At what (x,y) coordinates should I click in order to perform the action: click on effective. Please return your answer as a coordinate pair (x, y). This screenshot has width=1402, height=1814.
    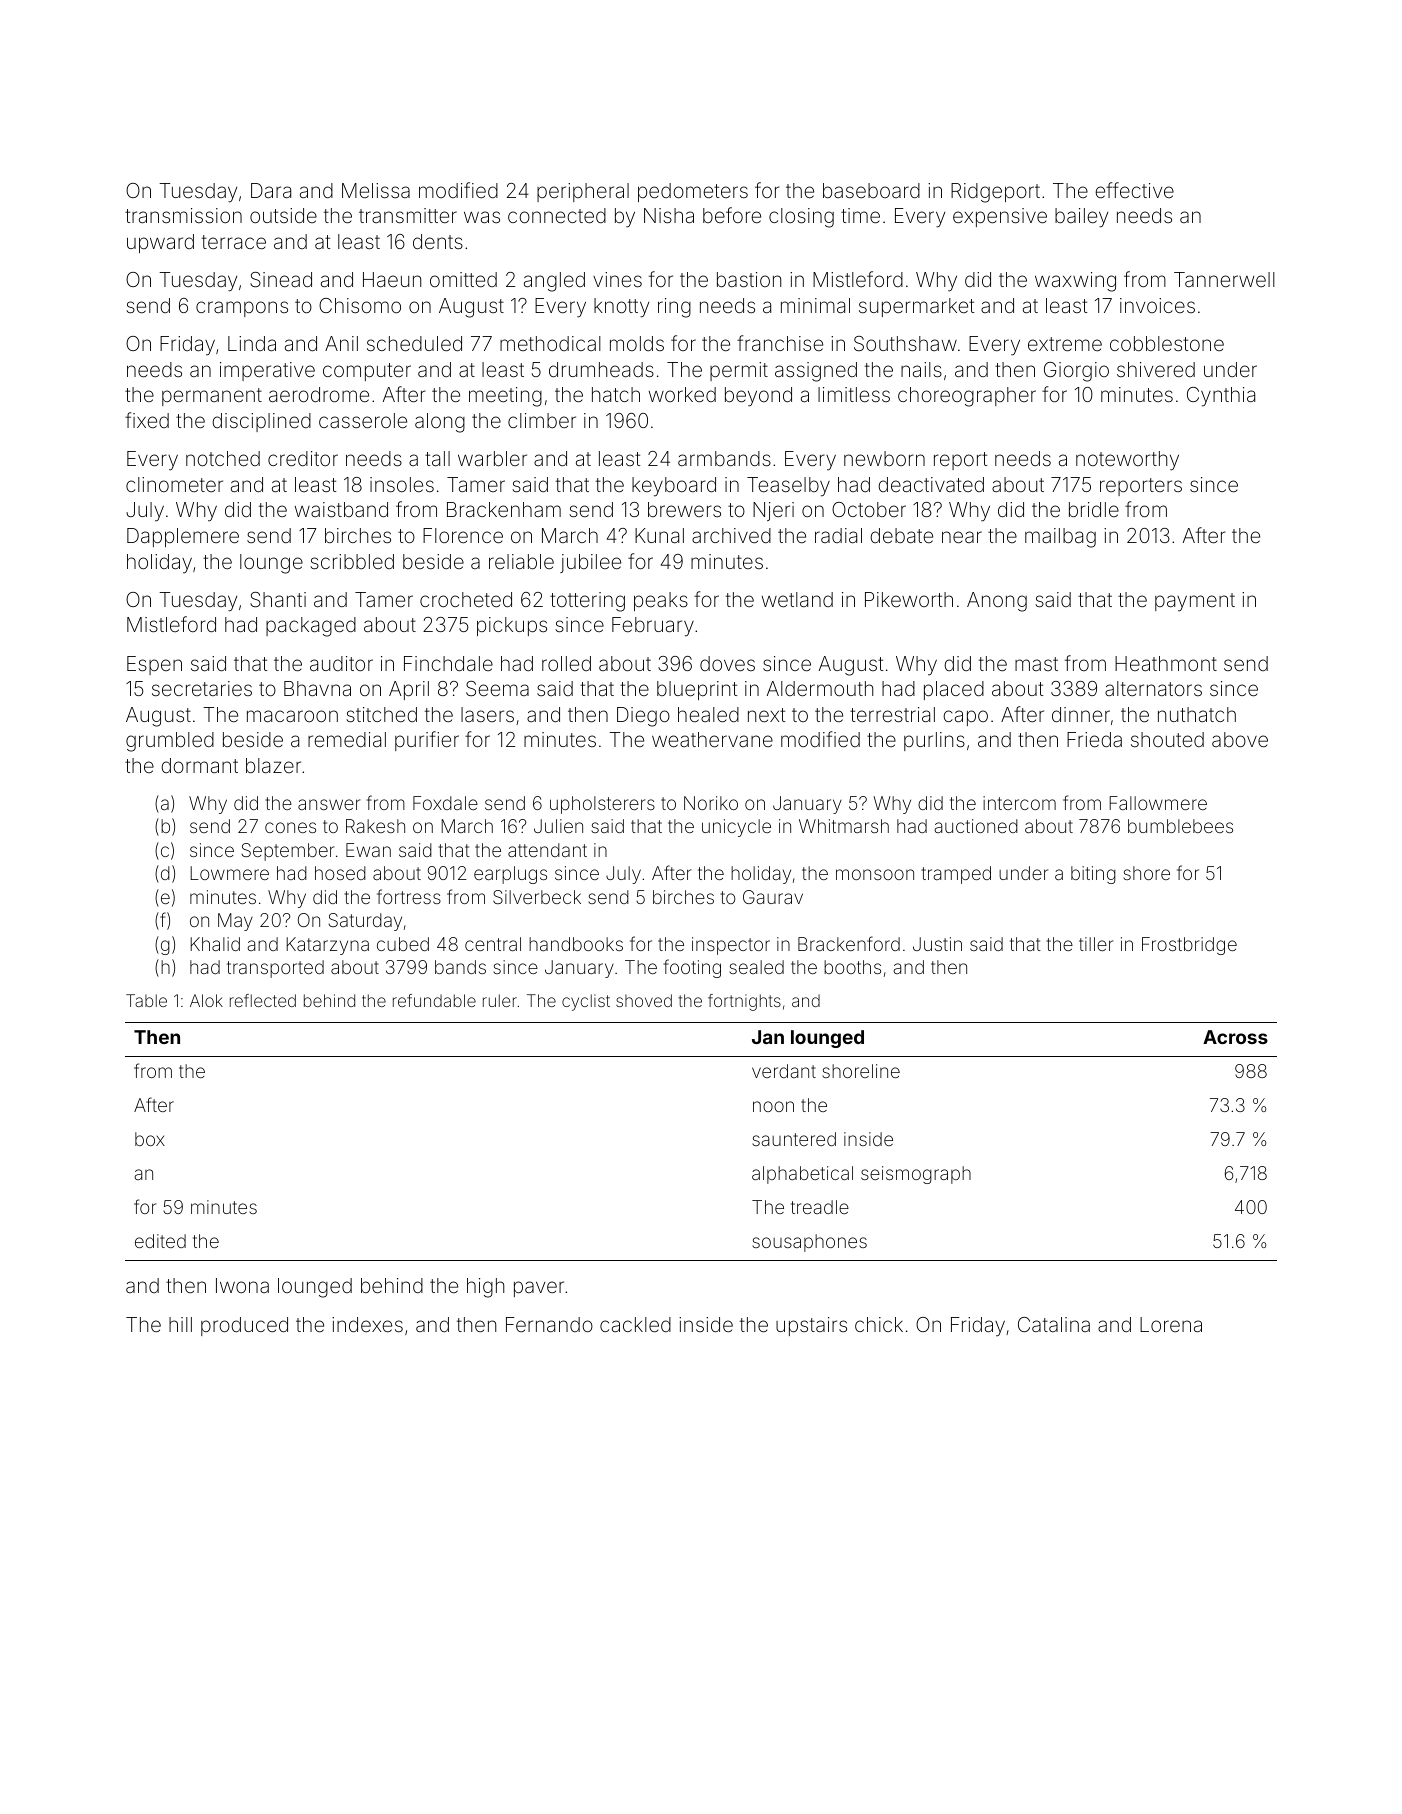
    Looking at the image, I should click on (1134, 190).
